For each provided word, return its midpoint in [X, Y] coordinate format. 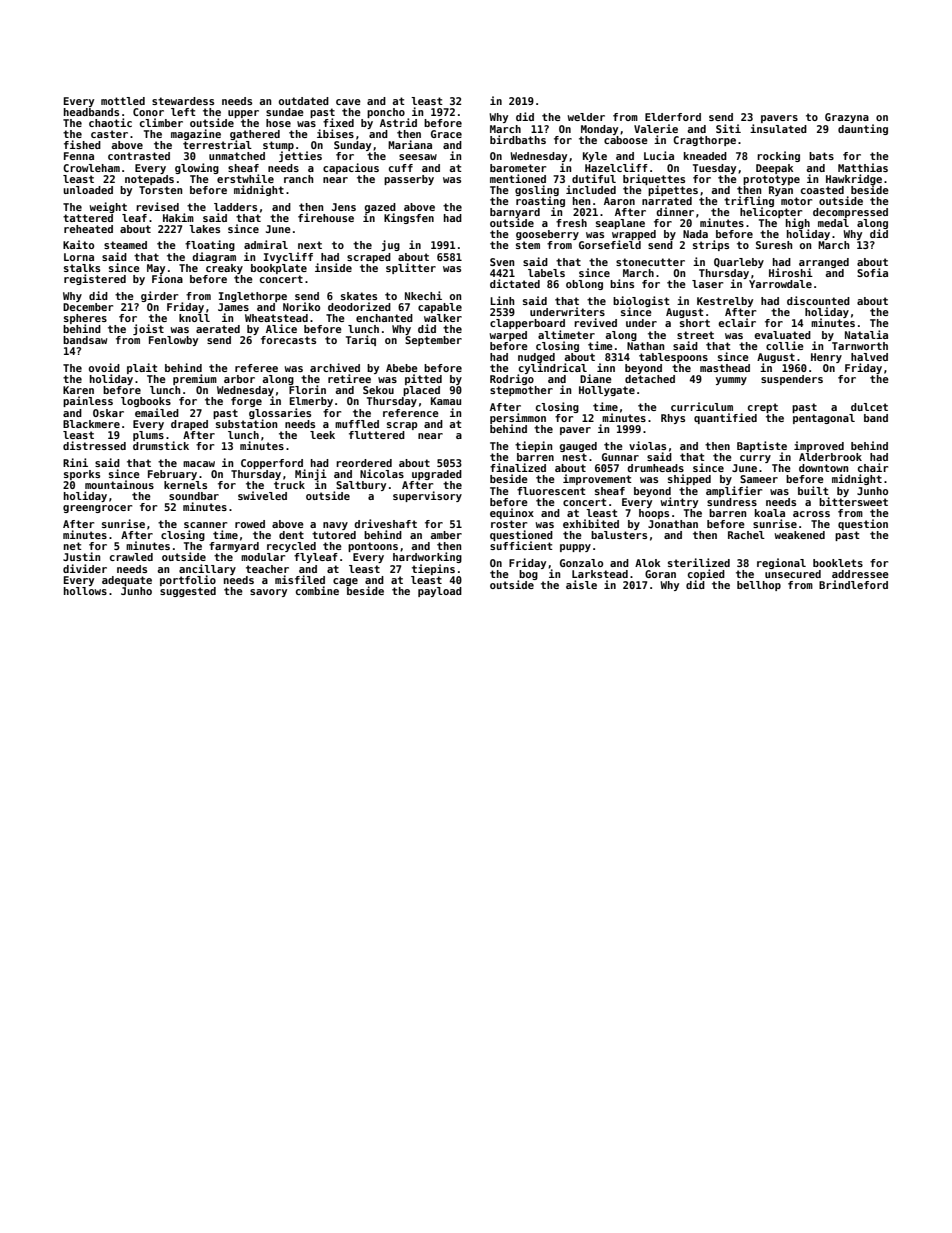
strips [711, 245]
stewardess [183, 101]
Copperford [272, 464]
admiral [266, 244]
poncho [386, 113]
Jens [344, 207]
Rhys [673, 419]
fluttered [377, 435]
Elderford [673, 117]
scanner [205, 525]
